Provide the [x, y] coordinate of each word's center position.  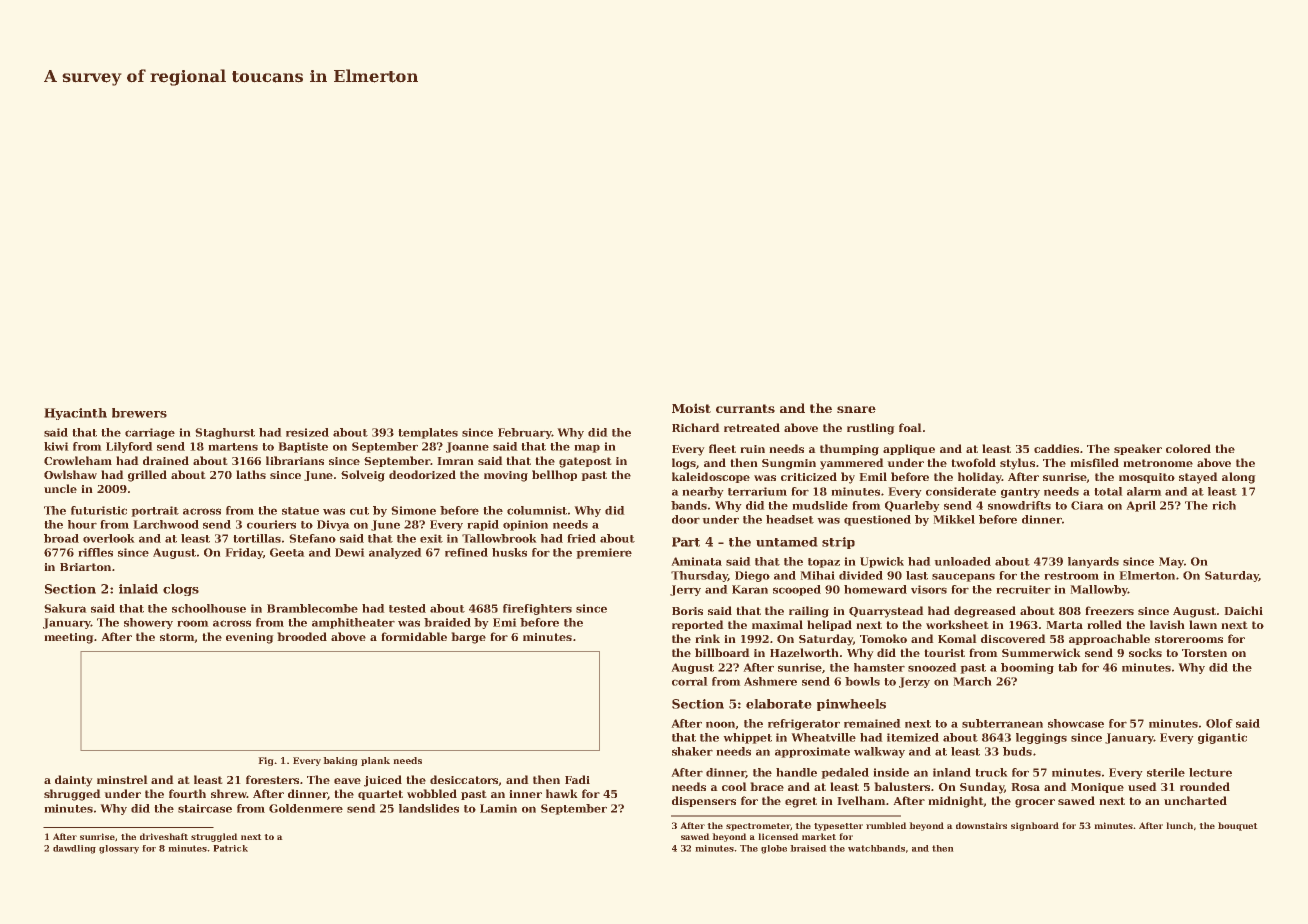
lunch [1179, 825]
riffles [95, 552]
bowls [862, 681]
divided [861, 575]
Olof [1219, 723]
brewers [139, 413]
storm [177, 638]
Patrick [230, 848]
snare [856, 409]
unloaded [962, 561]
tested [407, 608]
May [1171, 562]
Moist [691, 408]
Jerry [685, 590]
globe [774, 849]
